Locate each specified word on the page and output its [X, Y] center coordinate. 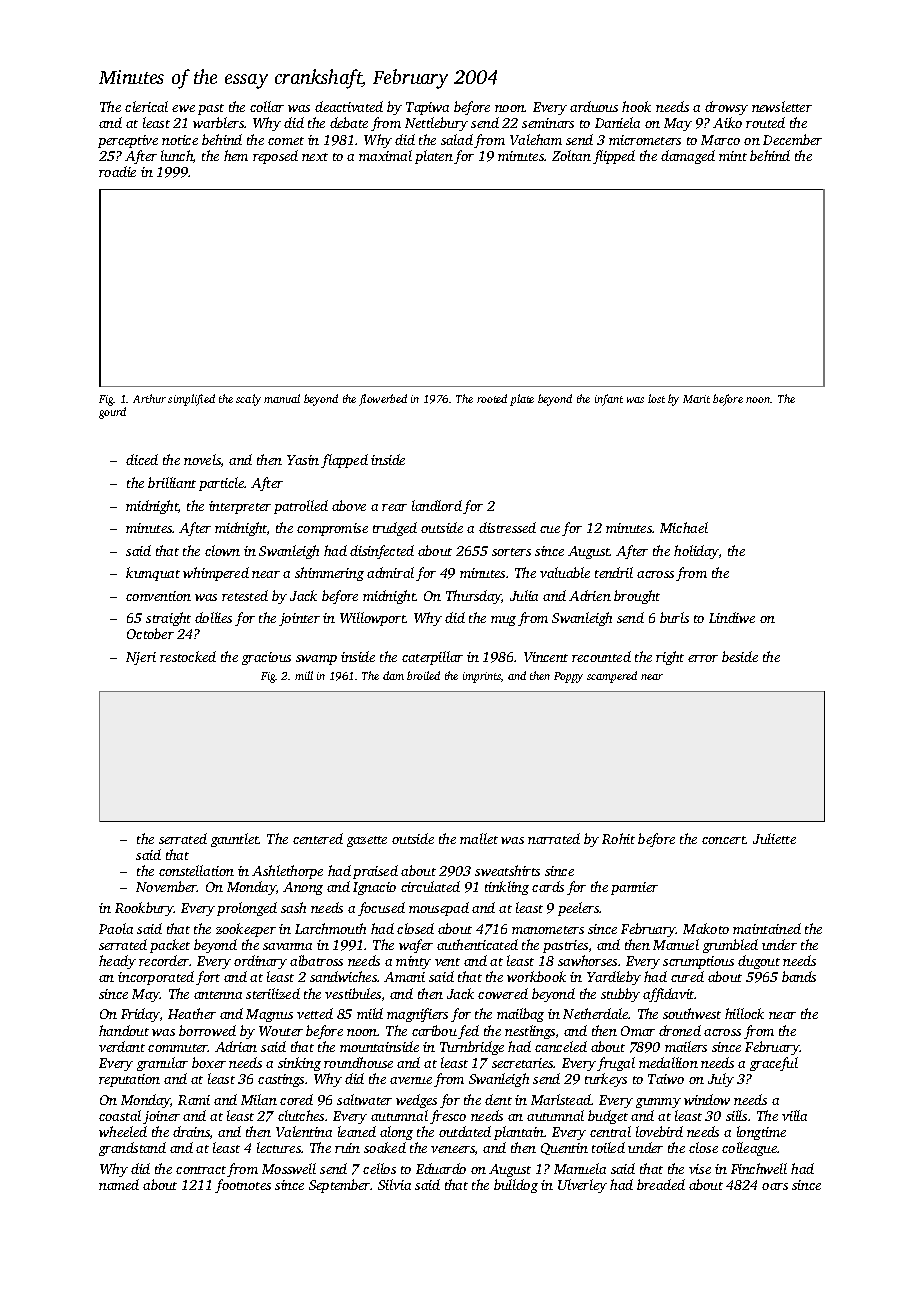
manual [282, 398]
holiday [696, 552]
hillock [744, 1013]
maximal [385, 155]
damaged [688, 157]
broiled [423, 675]
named [119, 1184]
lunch [177, 155]
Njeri [141, 658]
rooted [492, 398]
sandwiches [343, 976]
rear [394, 507]
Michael [684, 527]
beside [740, 656]
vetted [315, 1013]
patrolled [301, 507]
